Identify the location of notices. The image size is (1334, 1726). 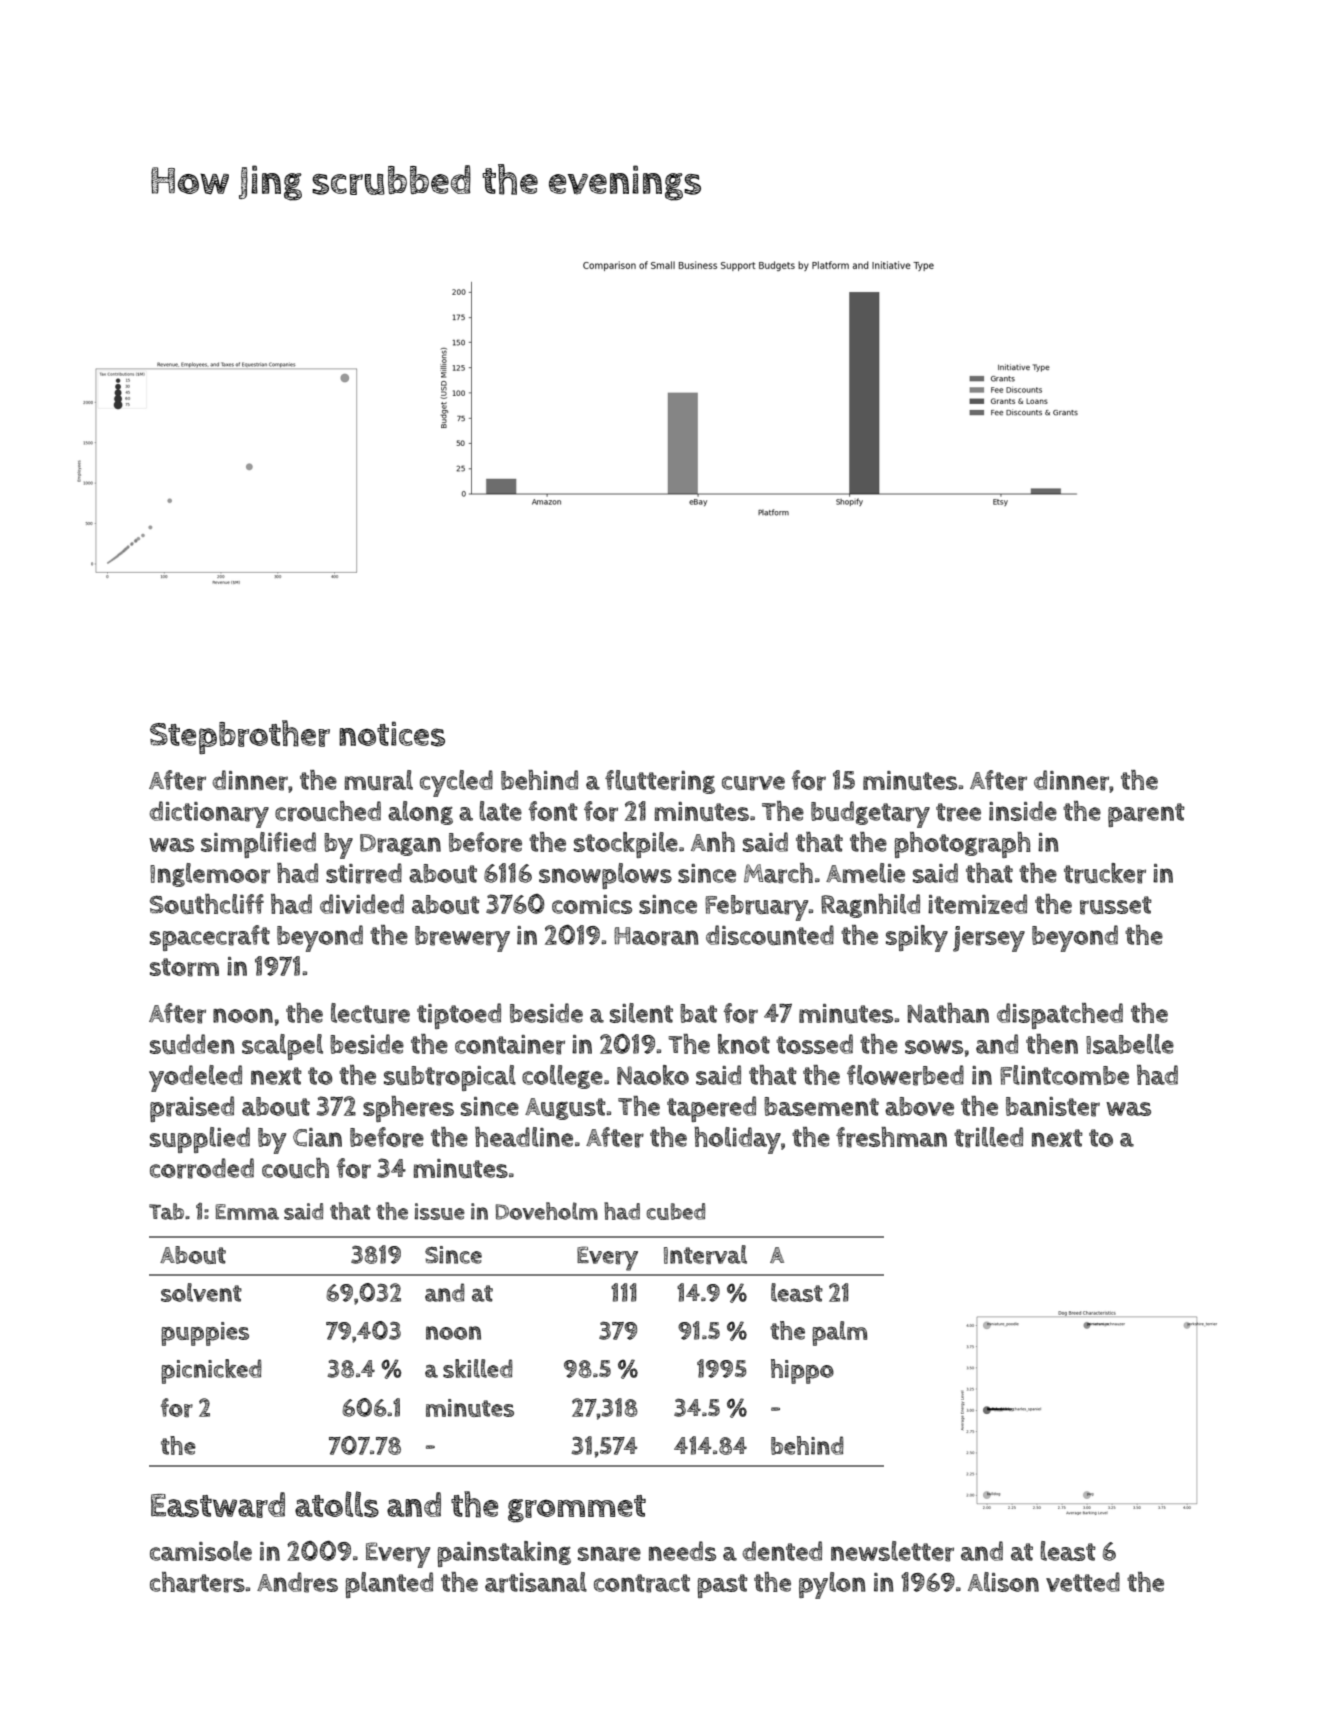
(392, 734).
